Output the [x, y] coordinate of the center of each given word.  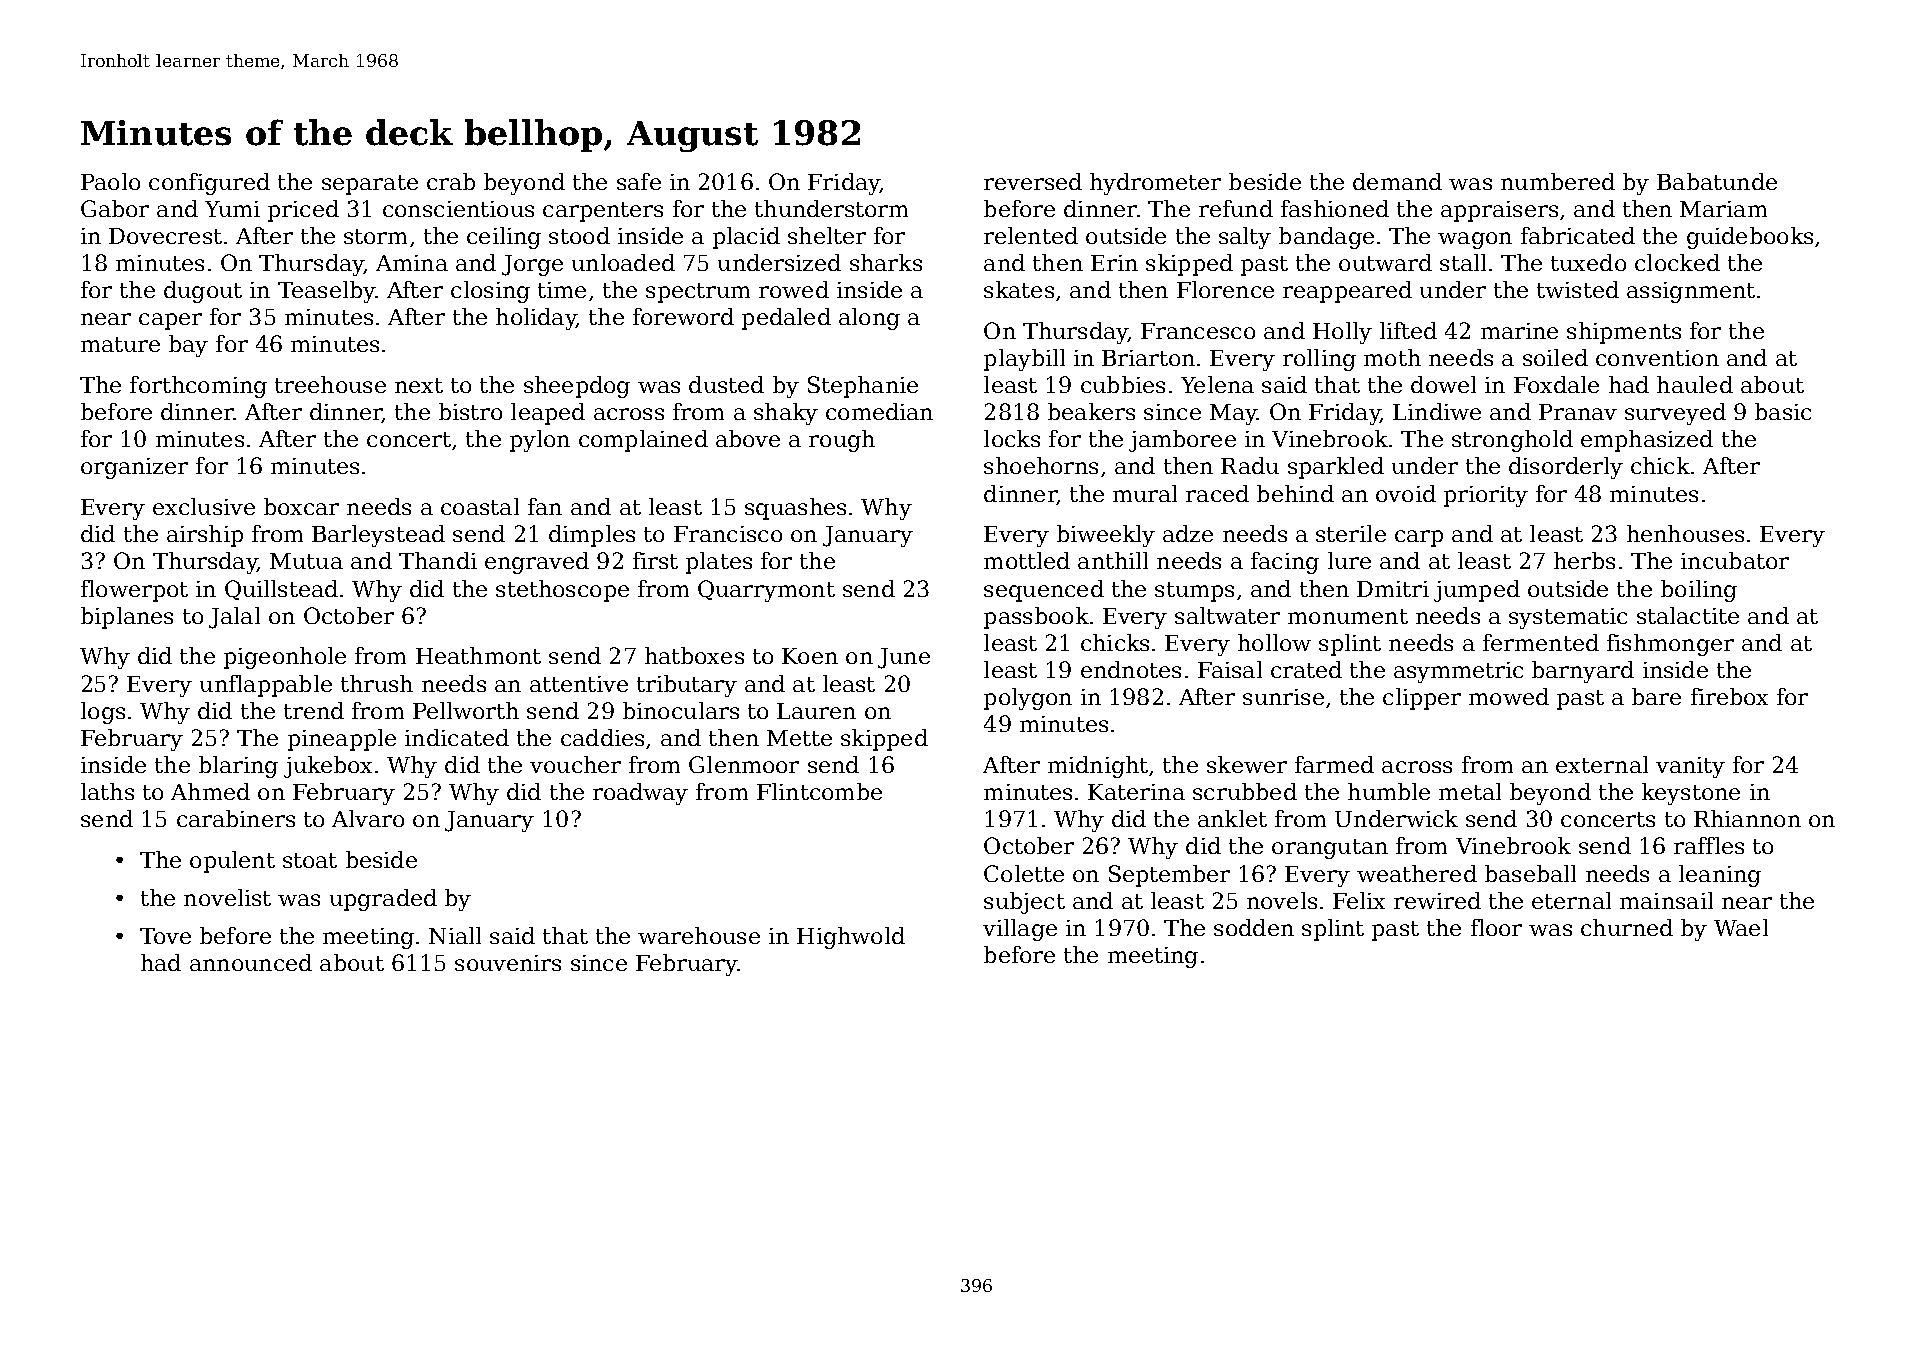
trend [314, 710]
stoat [310, 860]
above [748, 438]
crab [451, 181]
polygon [1028, 699]
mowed [1509, 696]
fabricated [1578, 235]
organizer [134, 468]
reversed [1033, 181]
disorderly [1566, 468]
